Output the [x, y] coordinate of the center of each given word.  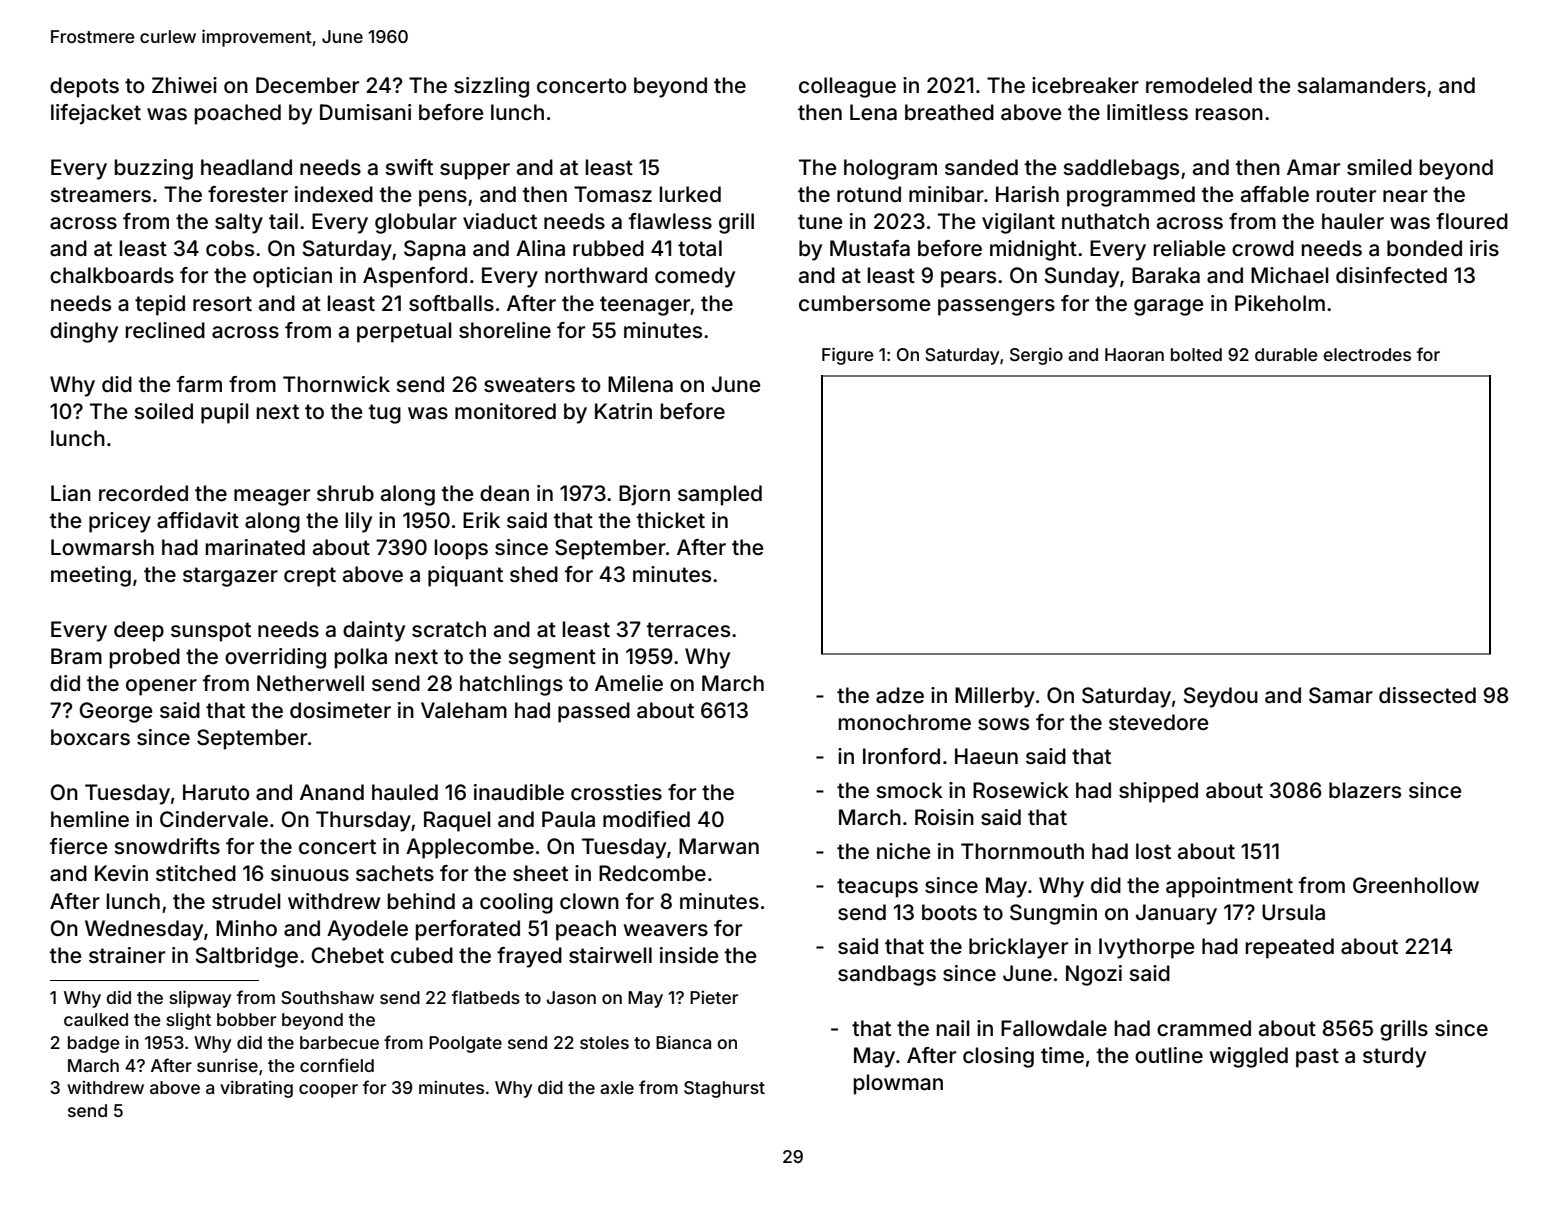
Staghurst [724, 1089]
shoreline [505, 330]
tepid [160, 305]
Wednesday [144, 930]
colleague [847, 87]
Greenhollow [1416, 885]
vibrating [256, 1089]
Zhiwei [184, 85]
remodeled [1199, 85]
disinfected [1391, 275]
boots [949, 912]
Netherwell [310, 683]
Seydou [1221, 697]
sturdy [1394, 1057]
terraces [688, 630]
